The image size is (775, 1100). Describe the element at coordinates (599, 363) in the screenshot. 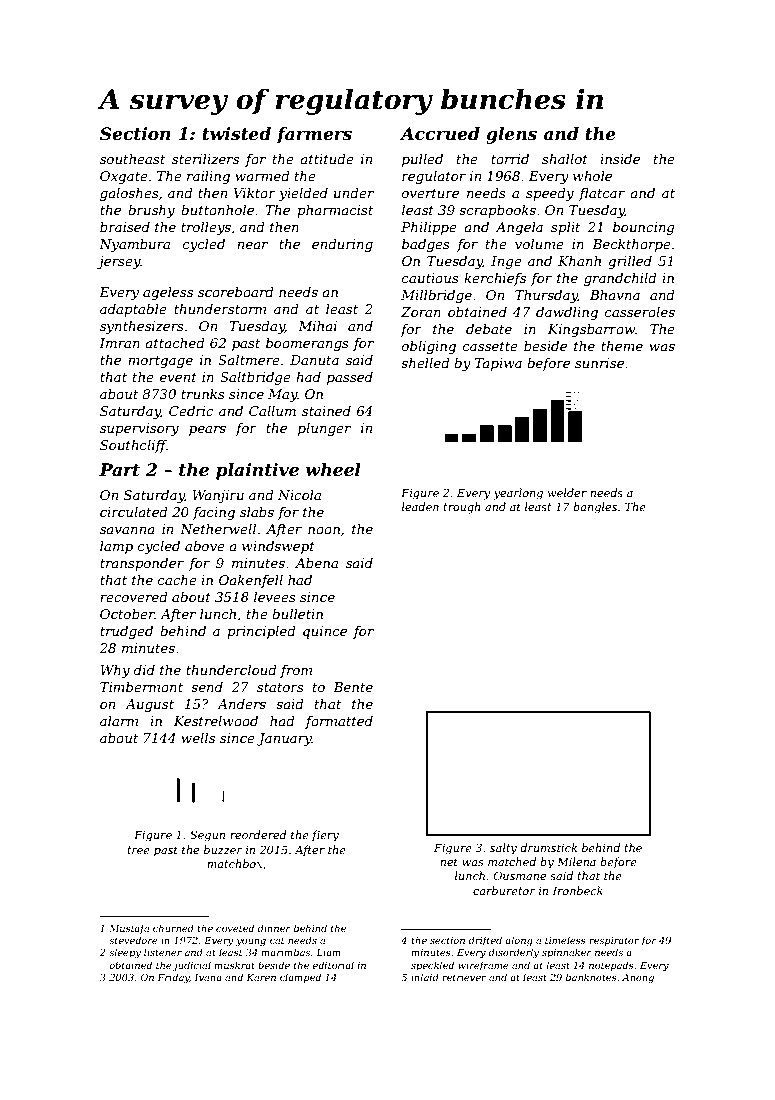

I see `sunrise` at that location.
